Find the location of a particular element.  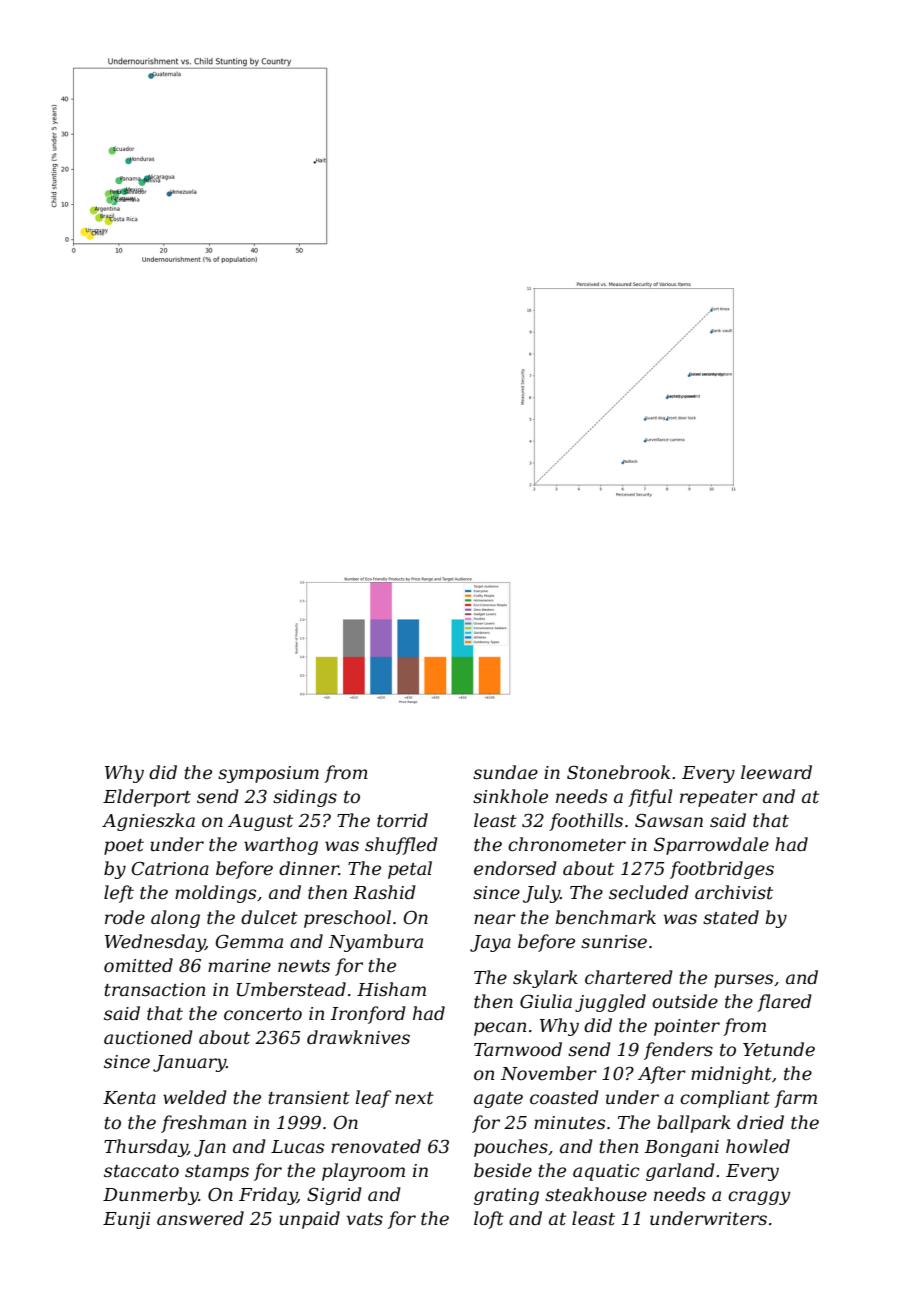

concerto is located at coordinates (263, 1014).
